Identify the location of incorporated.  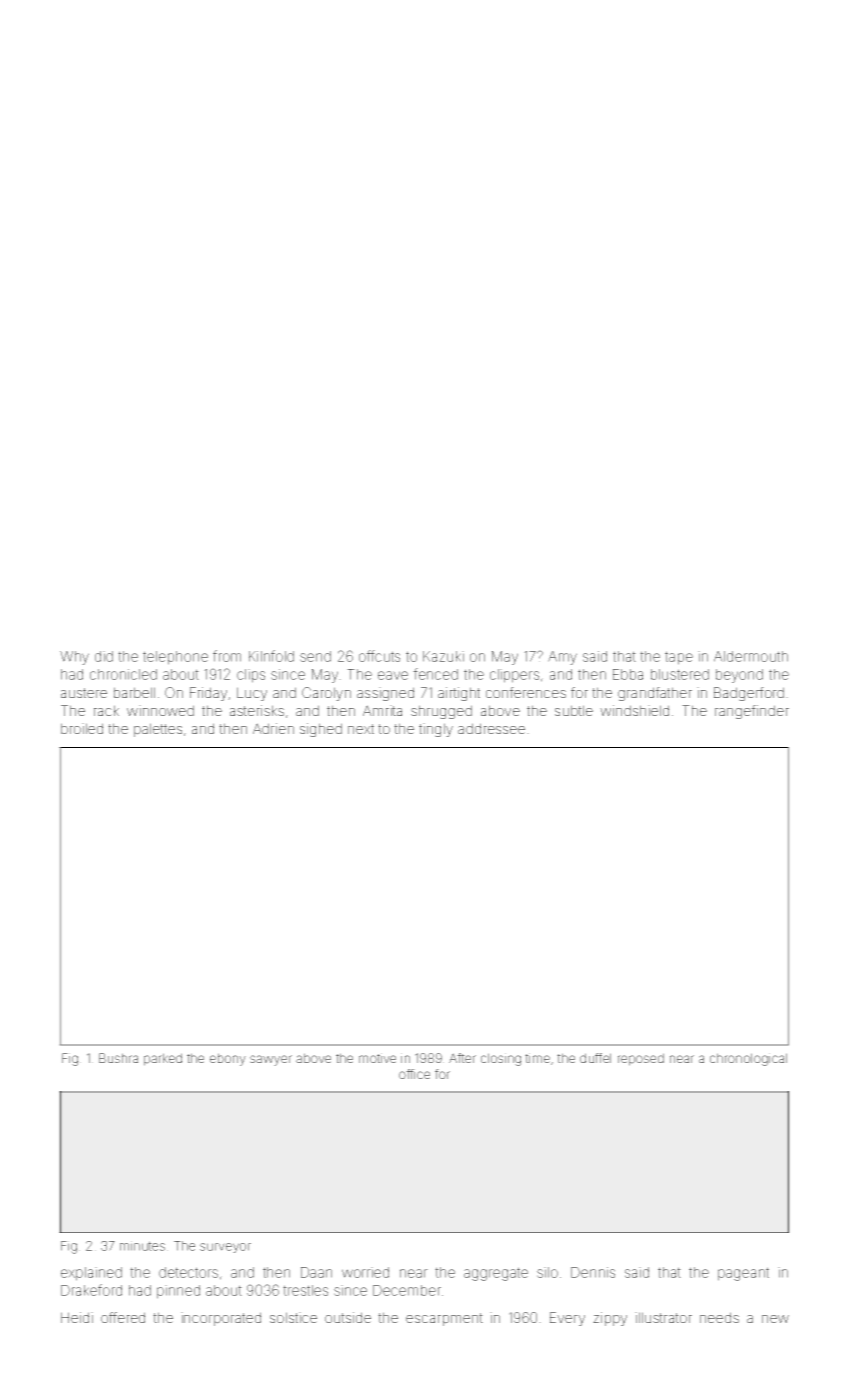
(221, 1319).
